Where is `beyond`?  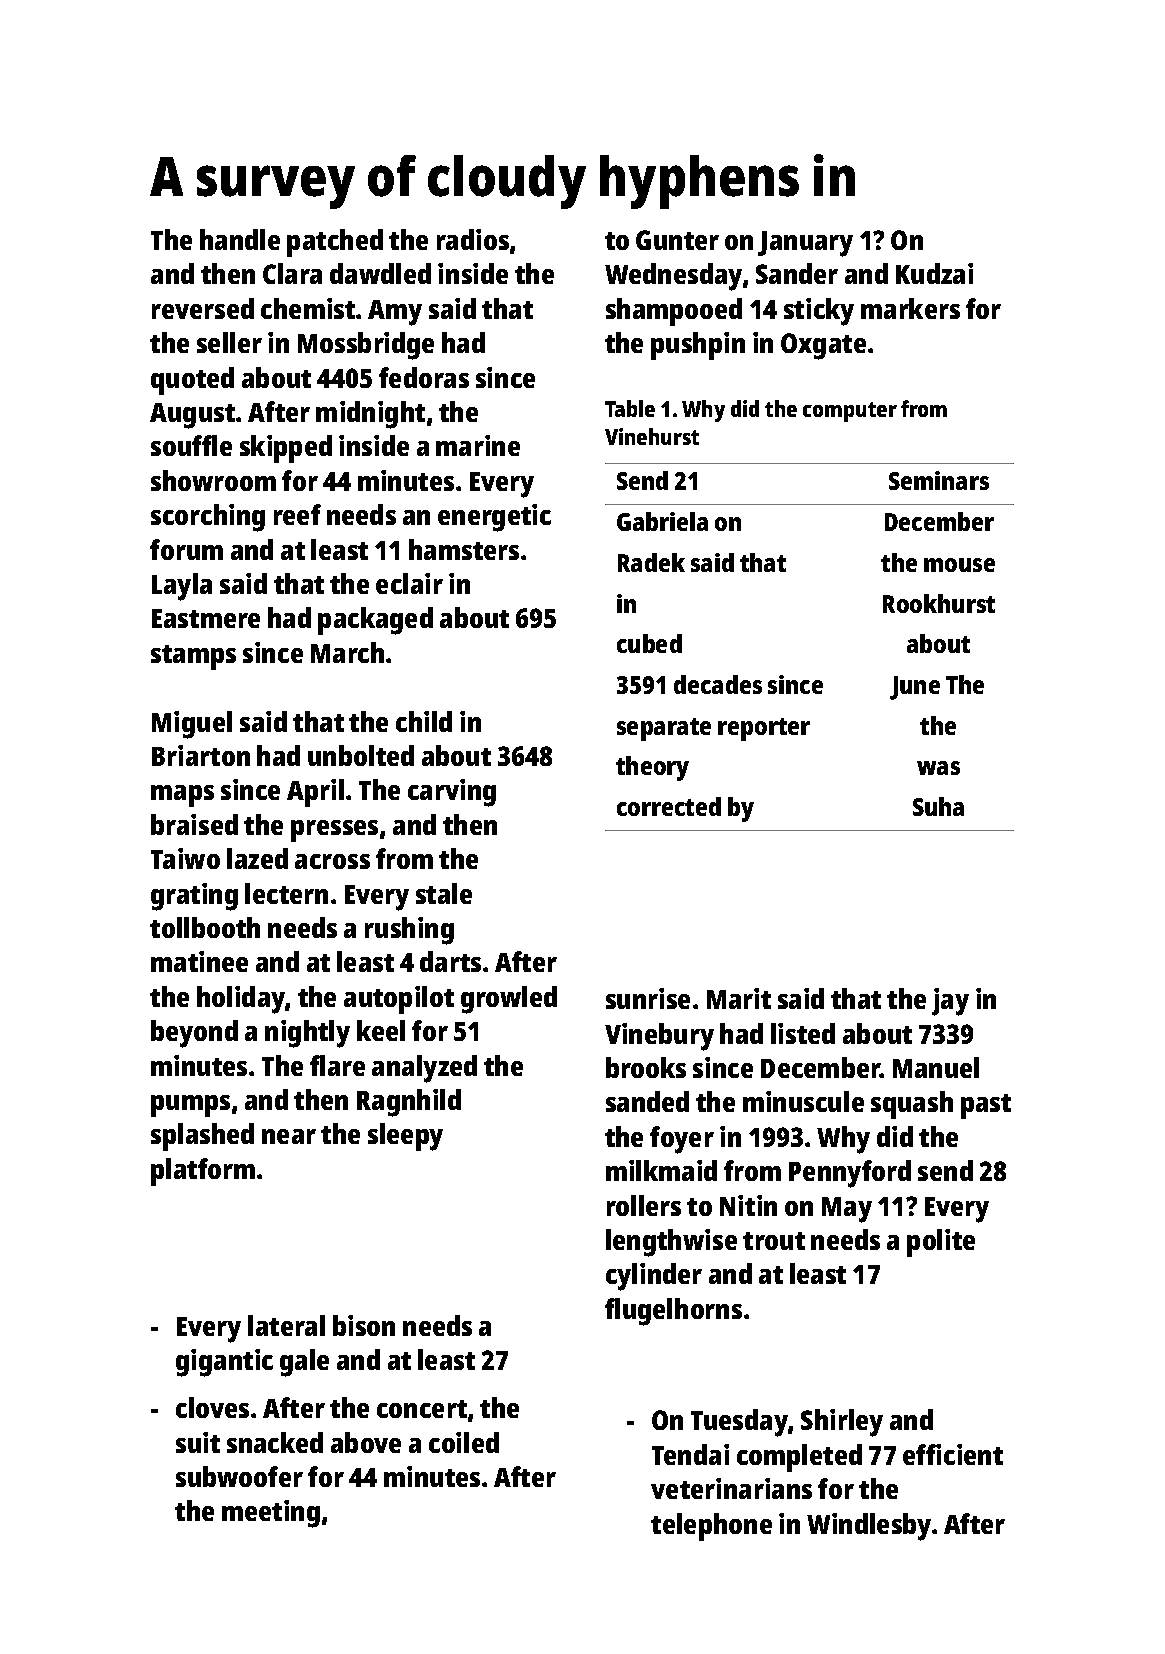 beyond is located at coordinates (194, 1034).
